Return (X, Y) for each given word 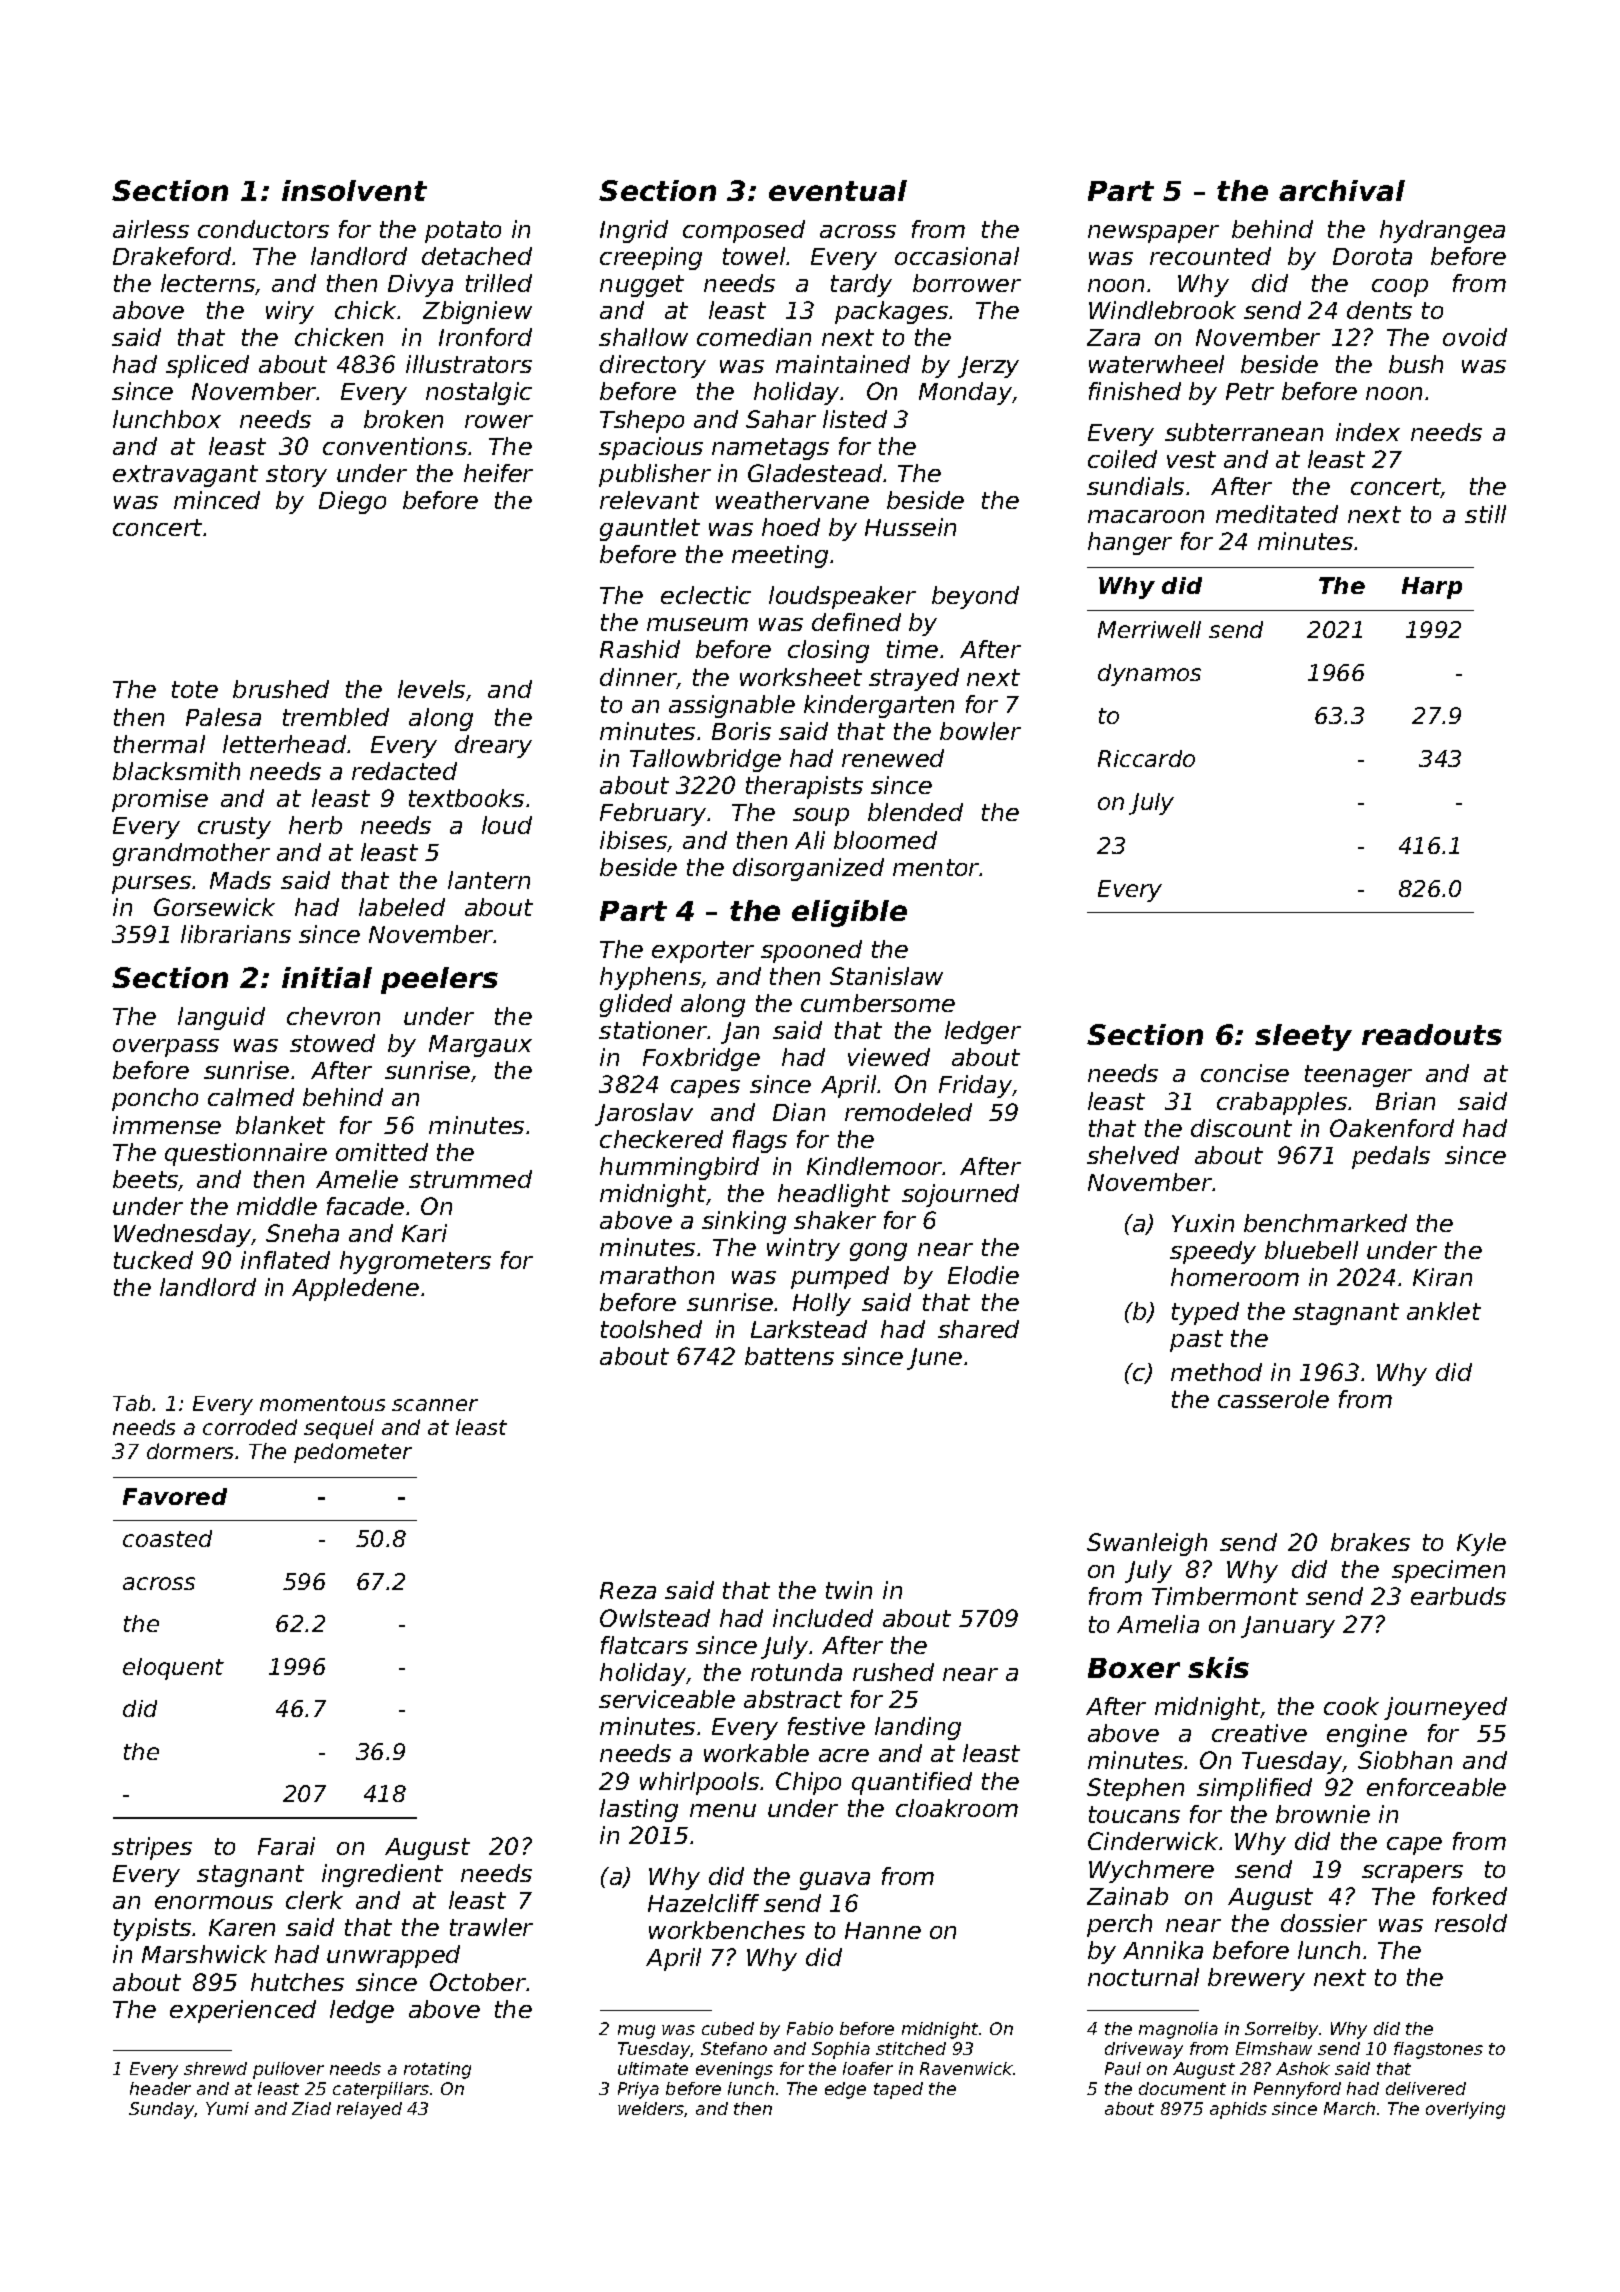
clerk (314, 1900)
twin (849, 1590)
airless (151, 229)
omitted (382, 1152)
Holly (822, 1304)
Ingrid (634, 231)
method (1216, 1372)
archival (1342, 190)
